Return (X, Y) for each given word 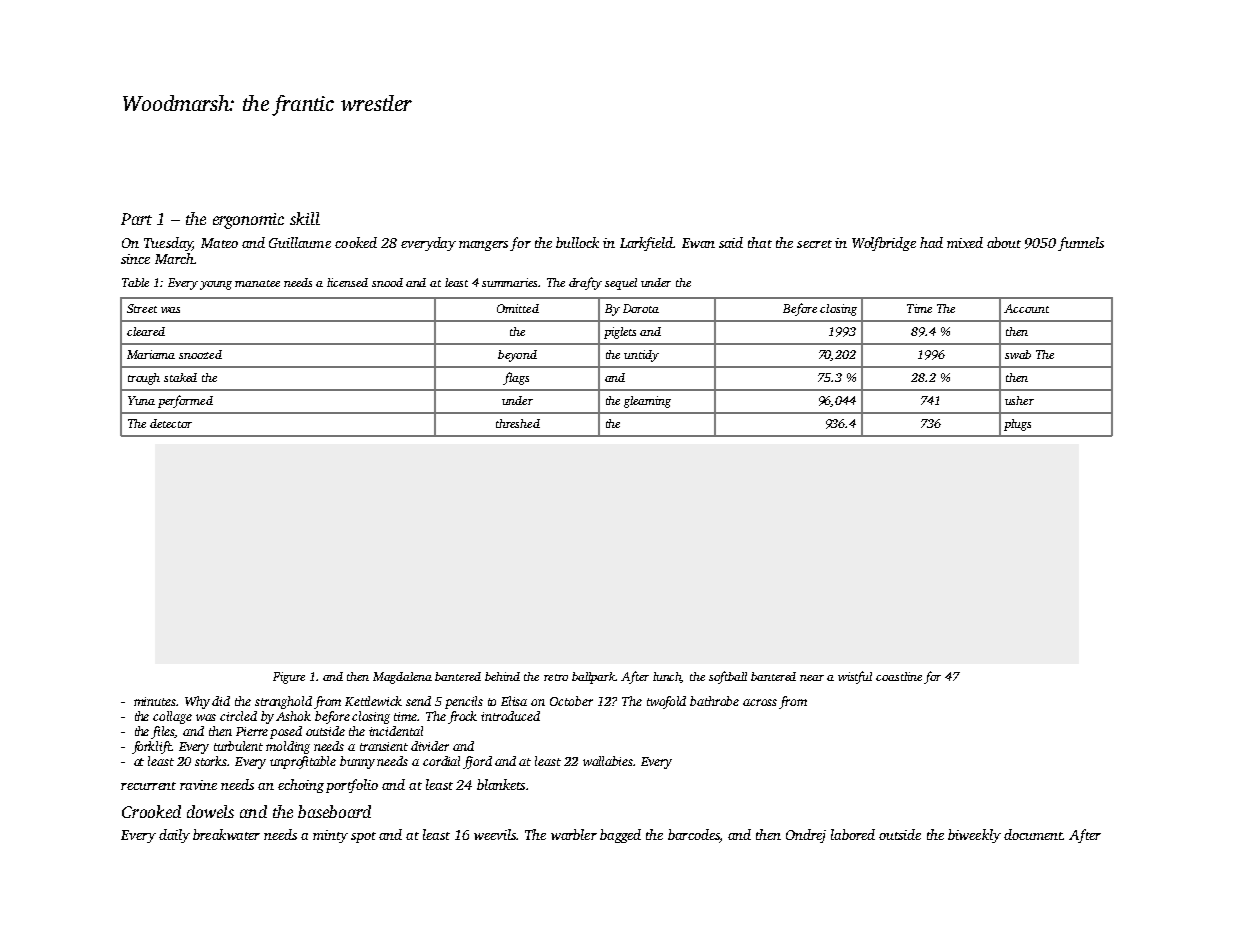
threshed (518, 423)
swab (1018, 354)
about (1004, 242)
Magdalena (402, 678)
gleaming (647, 402)
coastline (899, 676)
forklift (152, 747)
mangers (483, 246)
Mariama (151, 354)
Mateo (219, 243)
